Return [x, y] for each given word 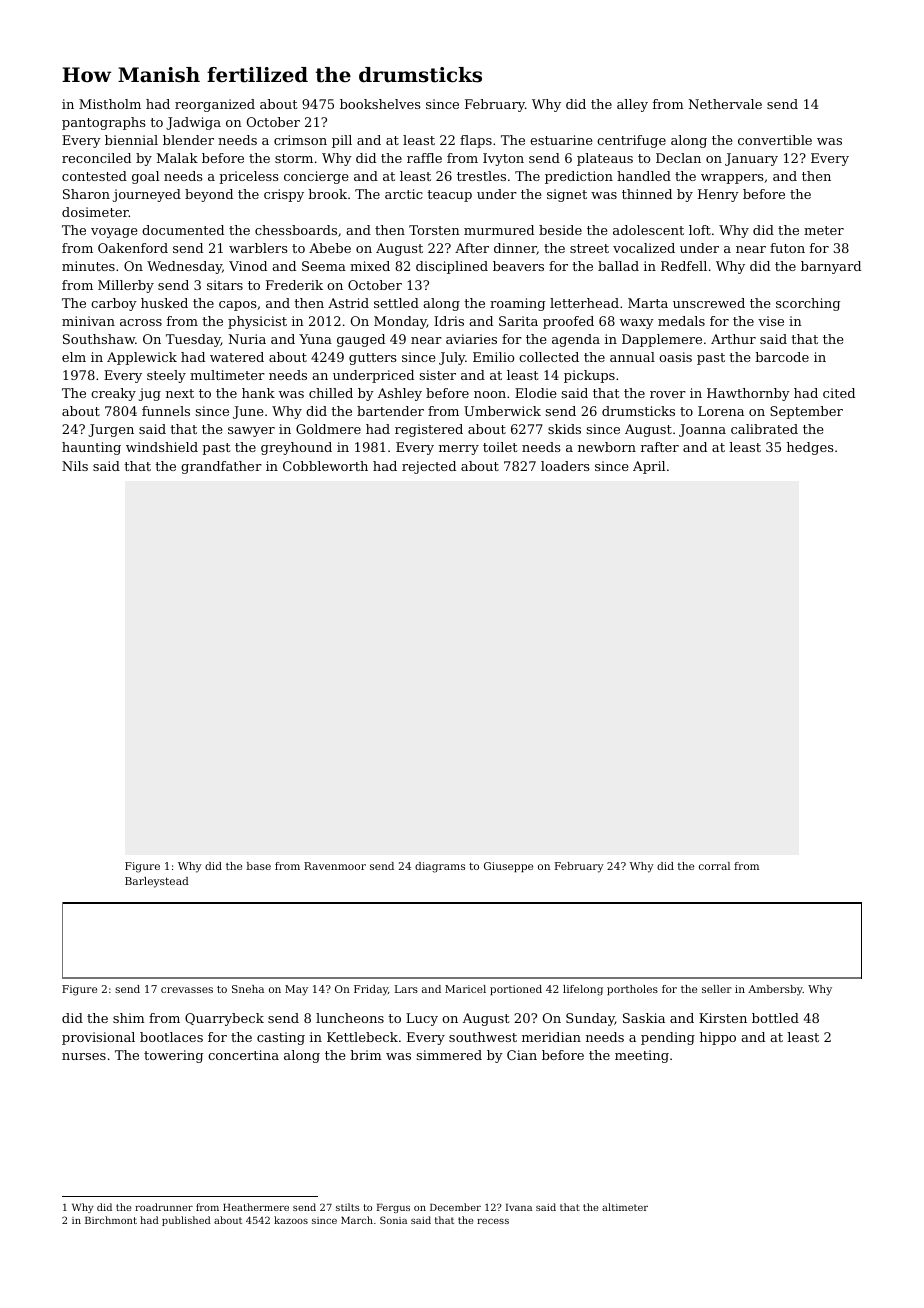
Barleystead [157, 882]
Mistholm [110, 104]
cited [839, 393]
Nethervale [725, 104]
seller [717, 989]
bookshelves [380, 104]
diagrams [440, 867]
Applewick [142, 358]
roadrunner [164, 1207]
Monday [400, 322]
